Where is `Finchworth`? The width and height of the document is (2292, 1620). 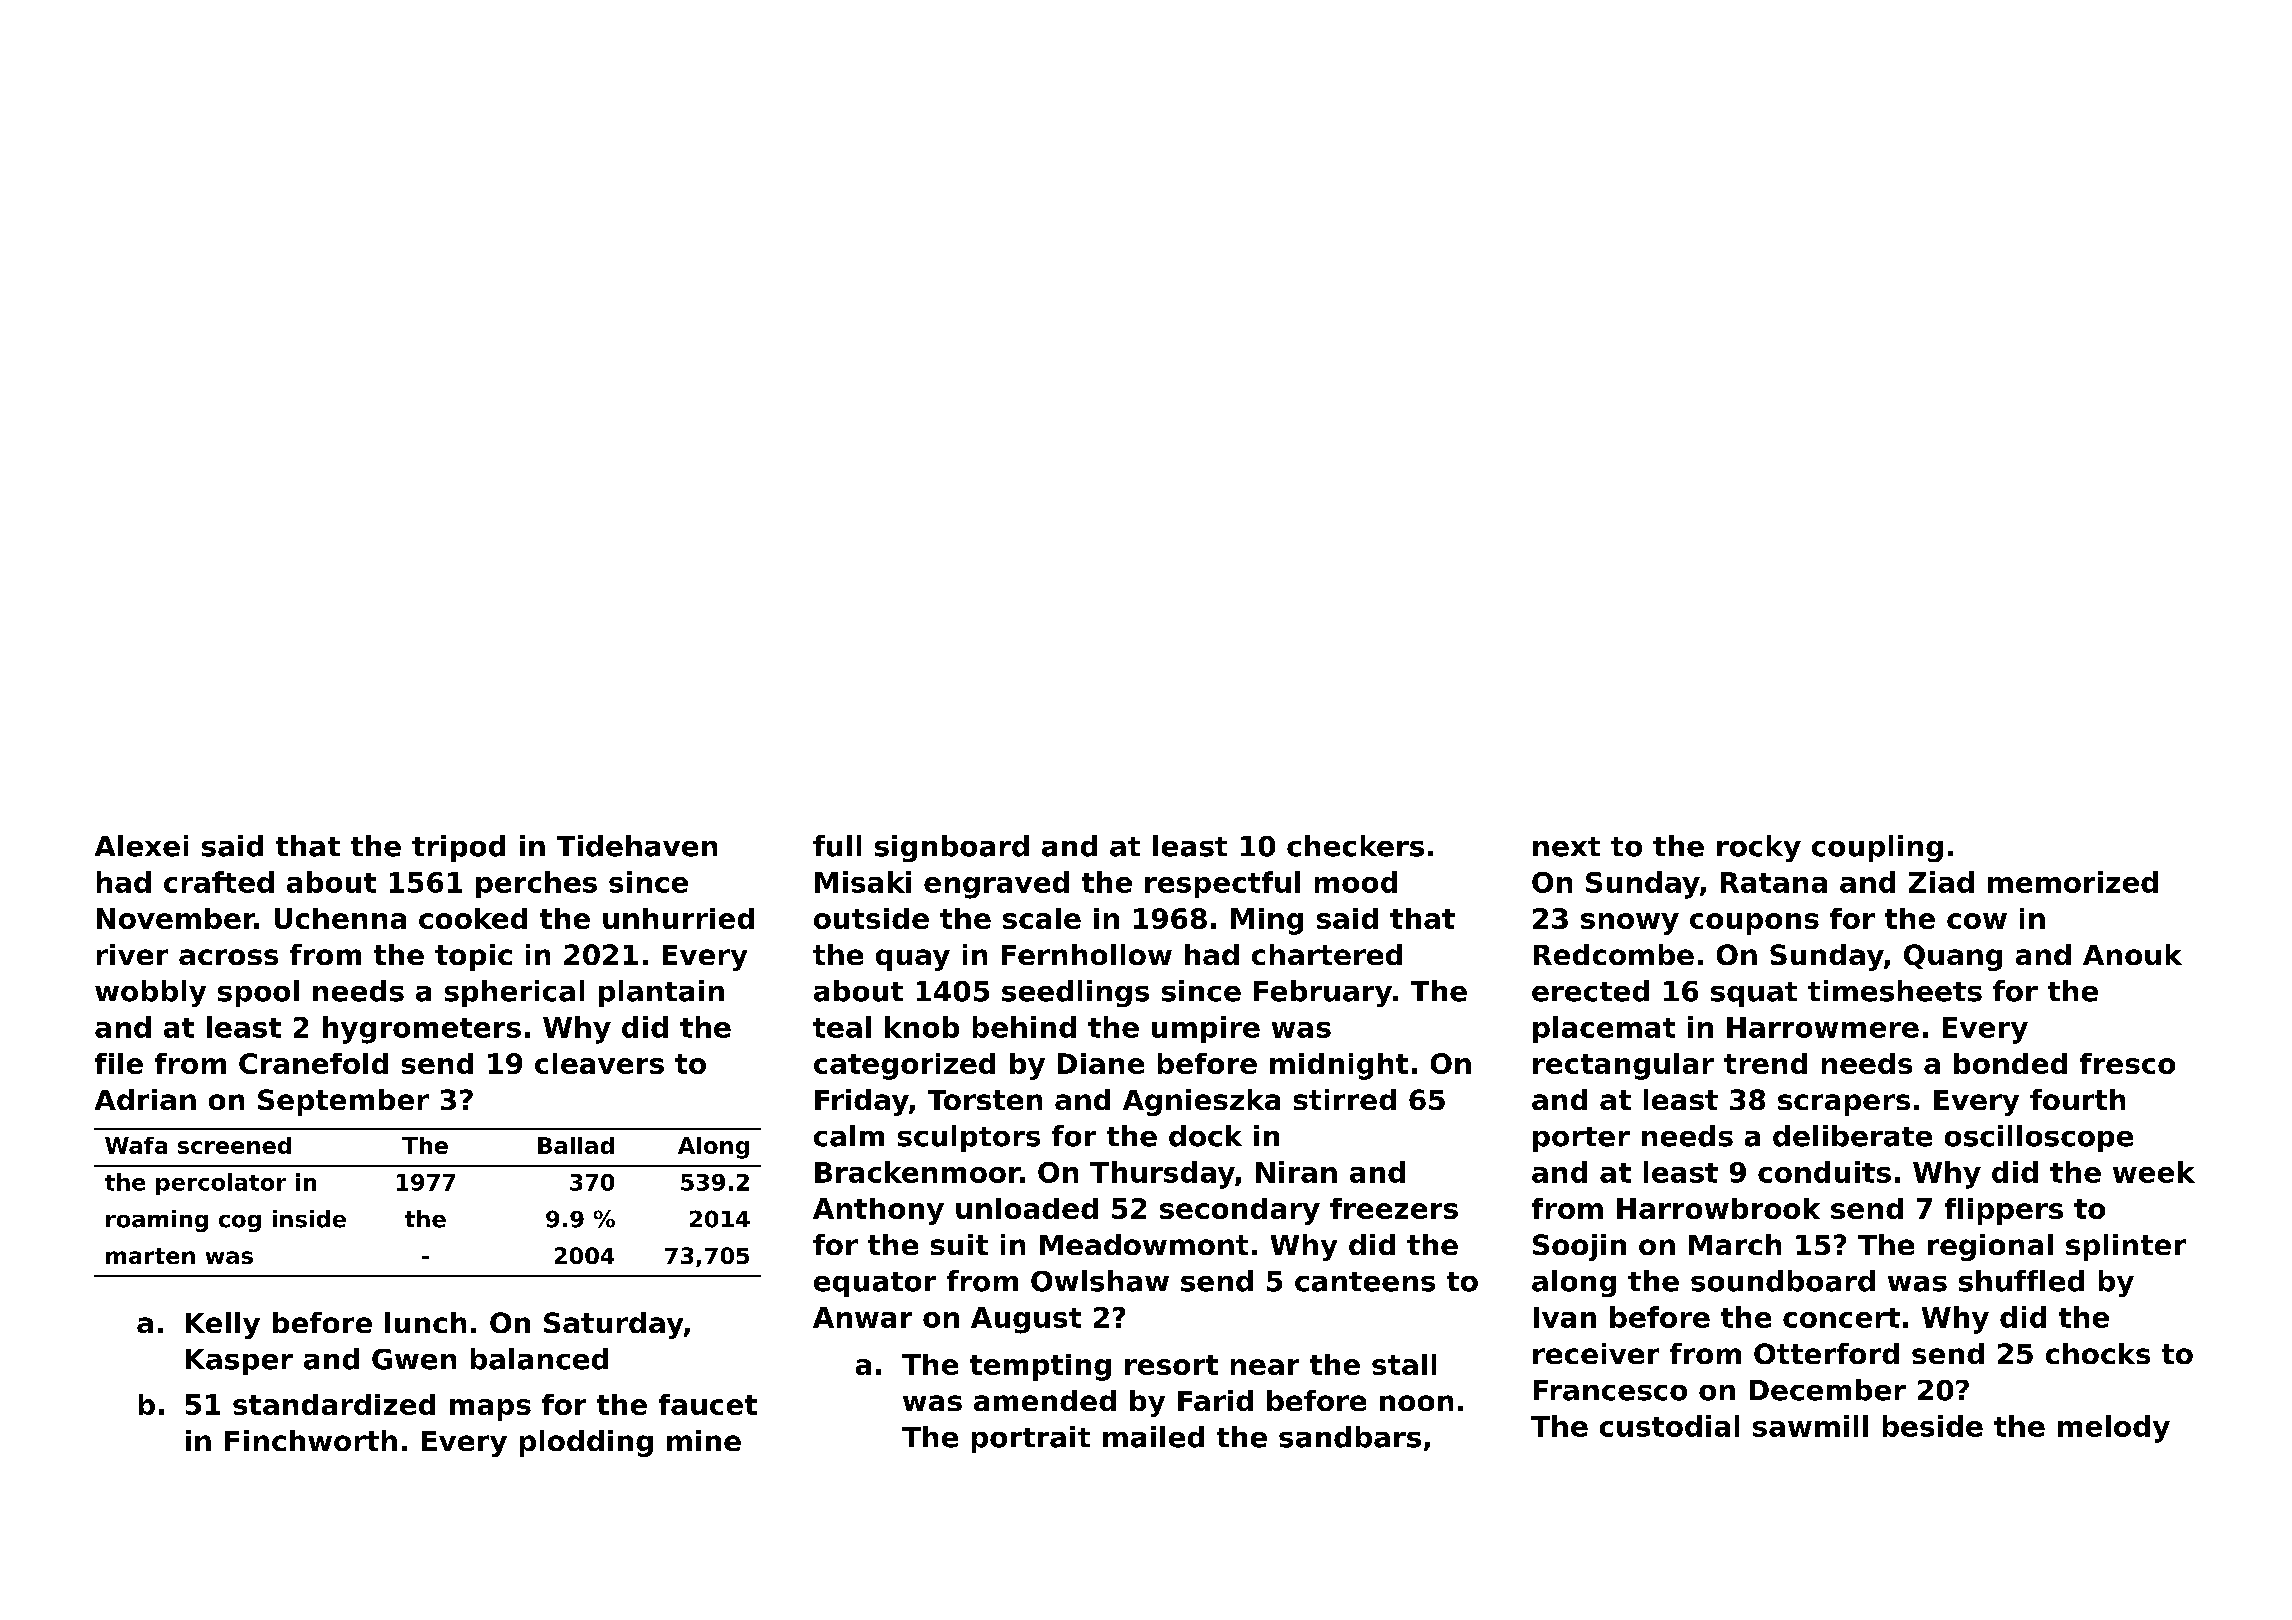
Finchworth is located at coordinates (311, 1440).
